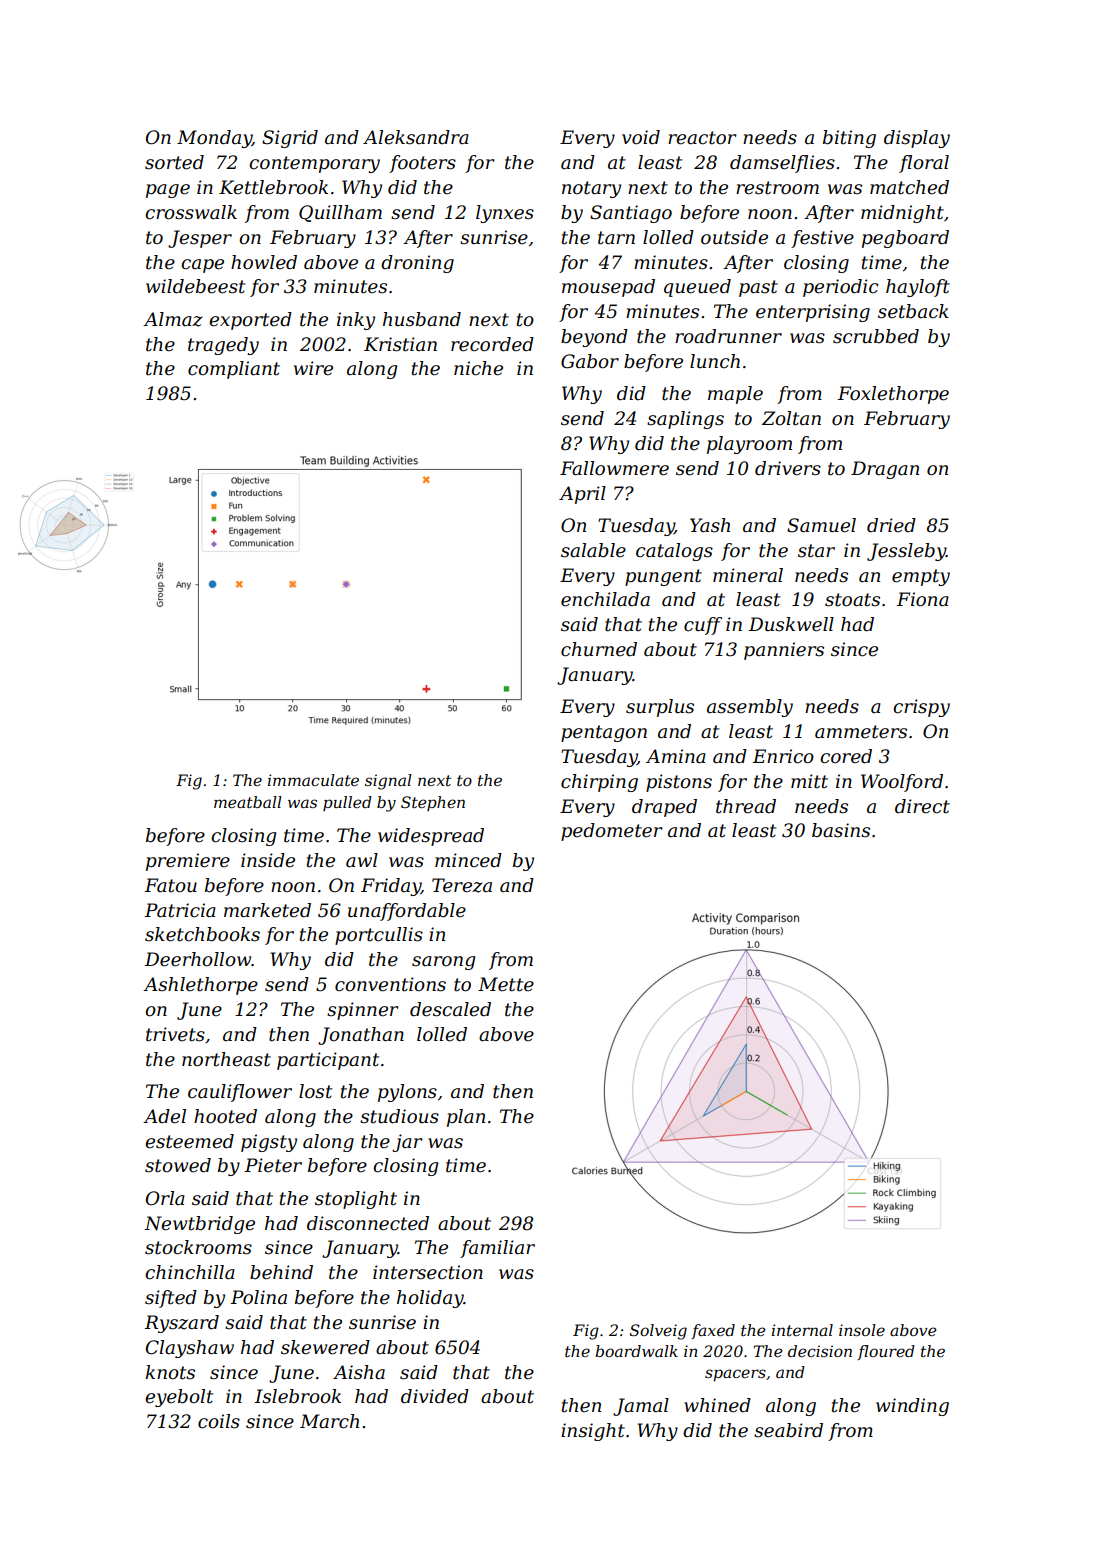  I want to click on meatball, so click(248, 802).
